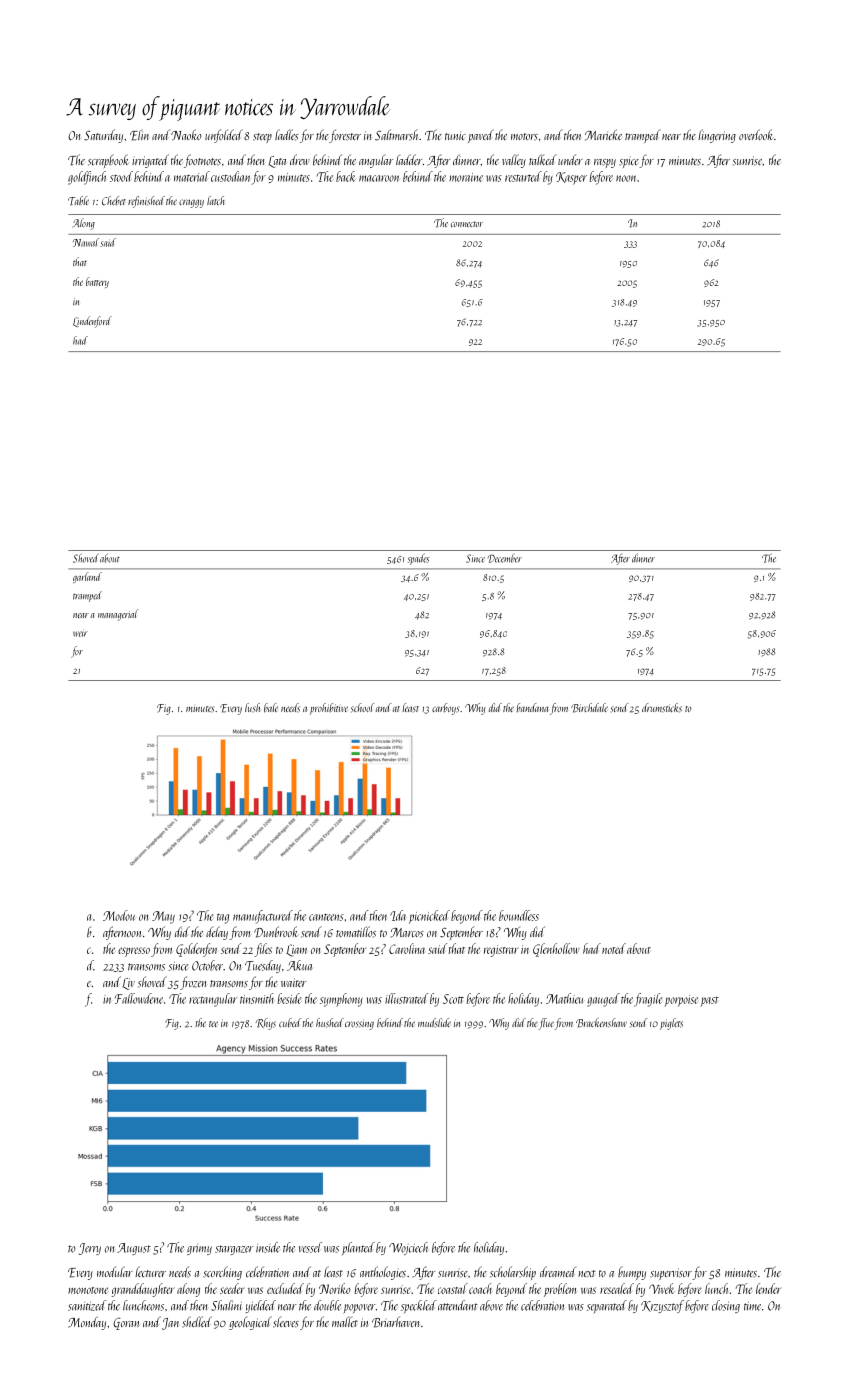 Image resolution: width=849 pixels, height=1400 pixels. I want to click on Elin, so click(139, 135).
